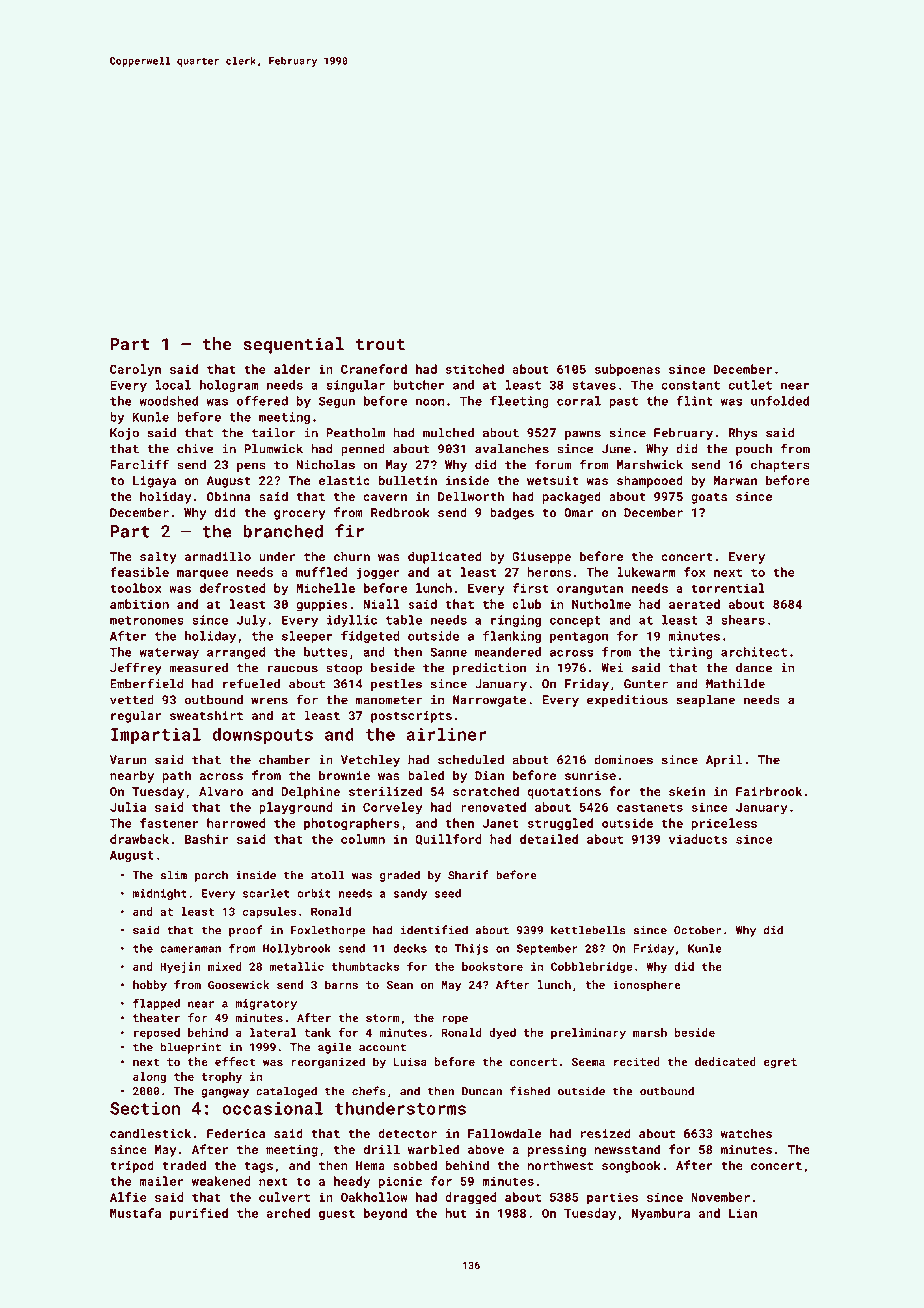  I want to click on vetted, so click(132, 700).
